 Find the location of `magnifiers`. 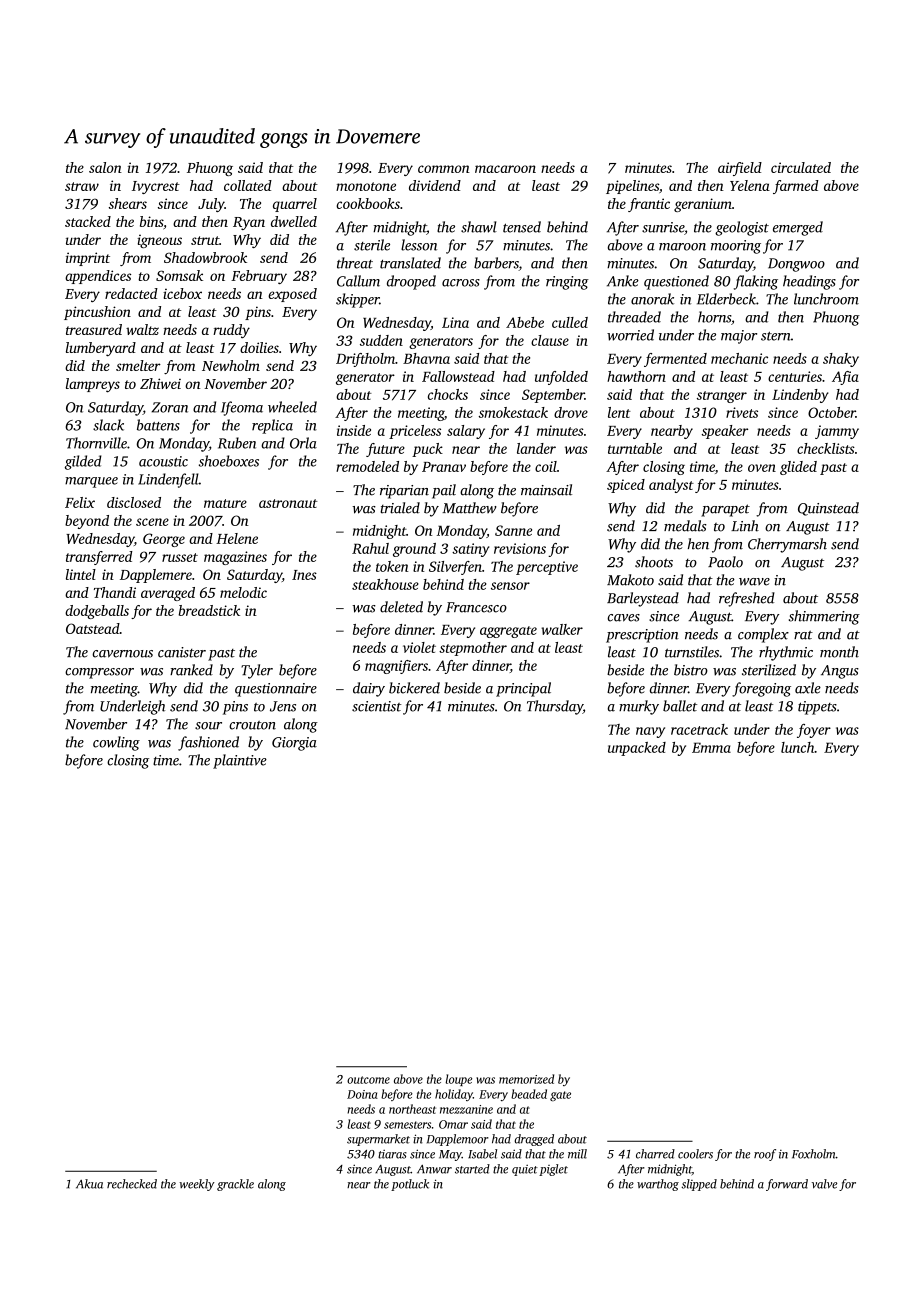

magnifiers is located at coordinates (396, 667).
